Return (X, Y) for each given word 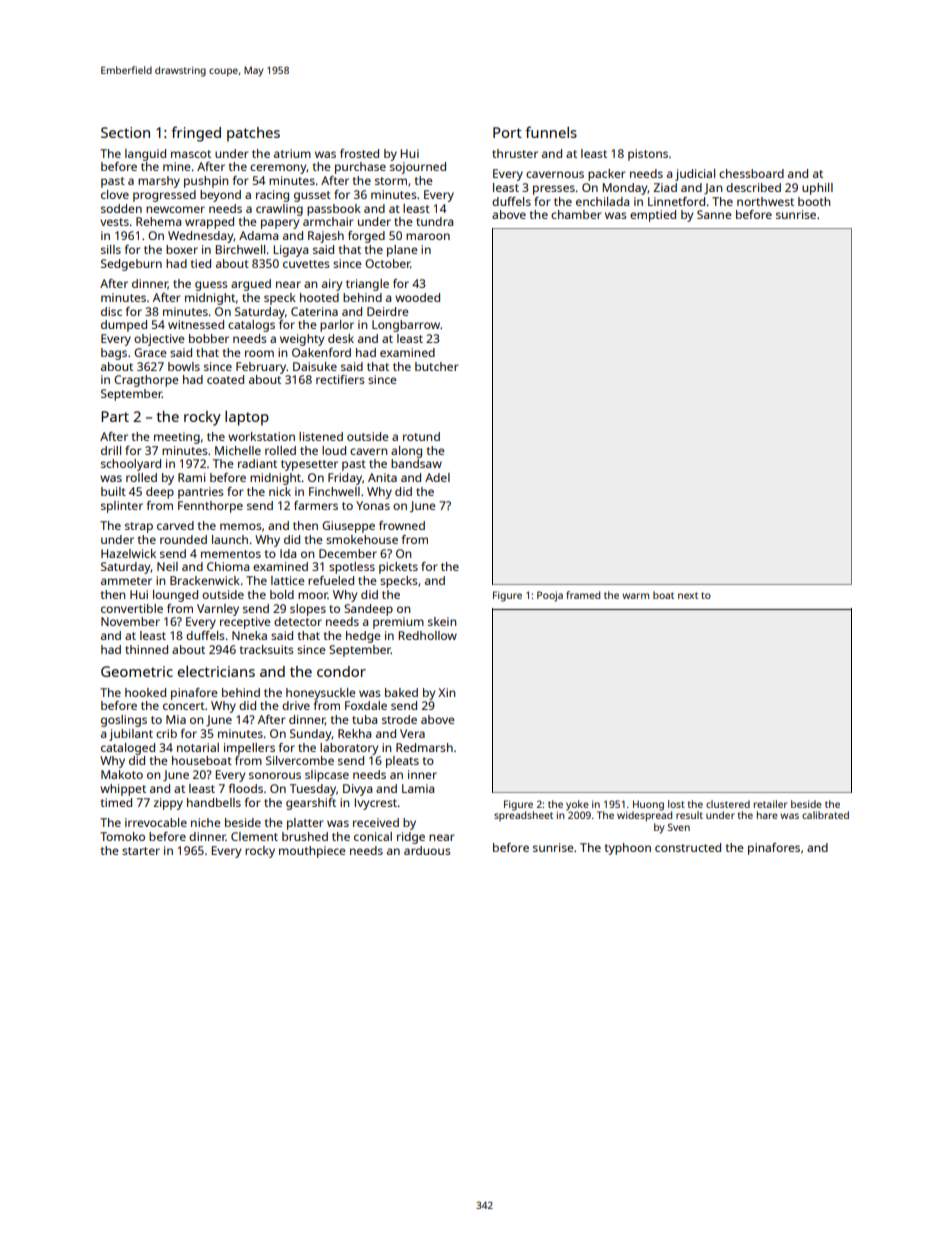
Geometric (137, 671)
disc (111, 311)
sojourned (418, 168)
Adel (437, 477)
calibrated (825, 815)
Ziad (665, 187)
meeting (177, 438)
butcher (436, 366)
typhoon (628, 849)
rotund (421, 436)
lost (676, 804)
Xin (446, 692)
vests (114, 222)
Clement (254, 836)
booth (814, 201)
